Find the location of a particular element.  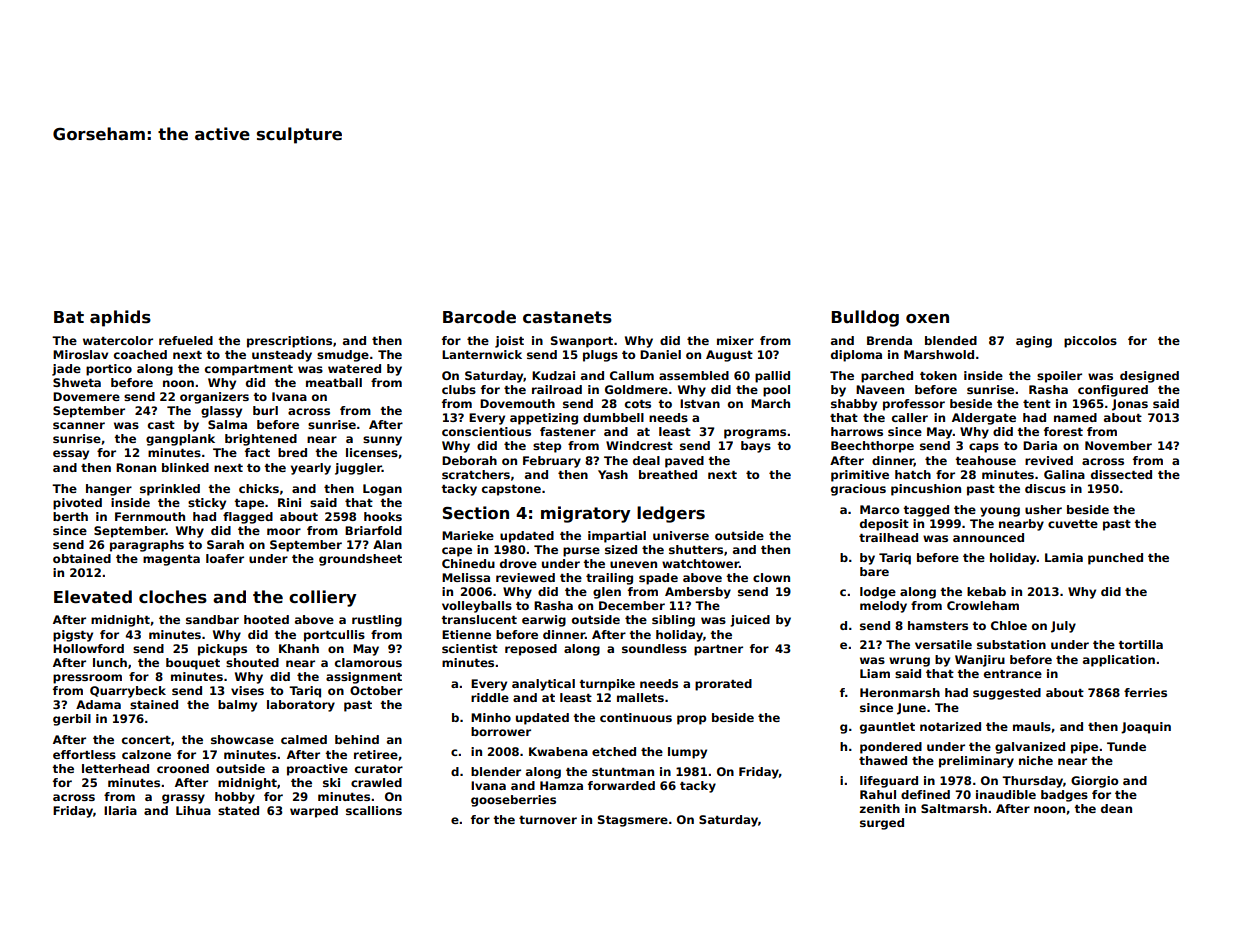

piccolos is located at coordinates (1090, 342).
